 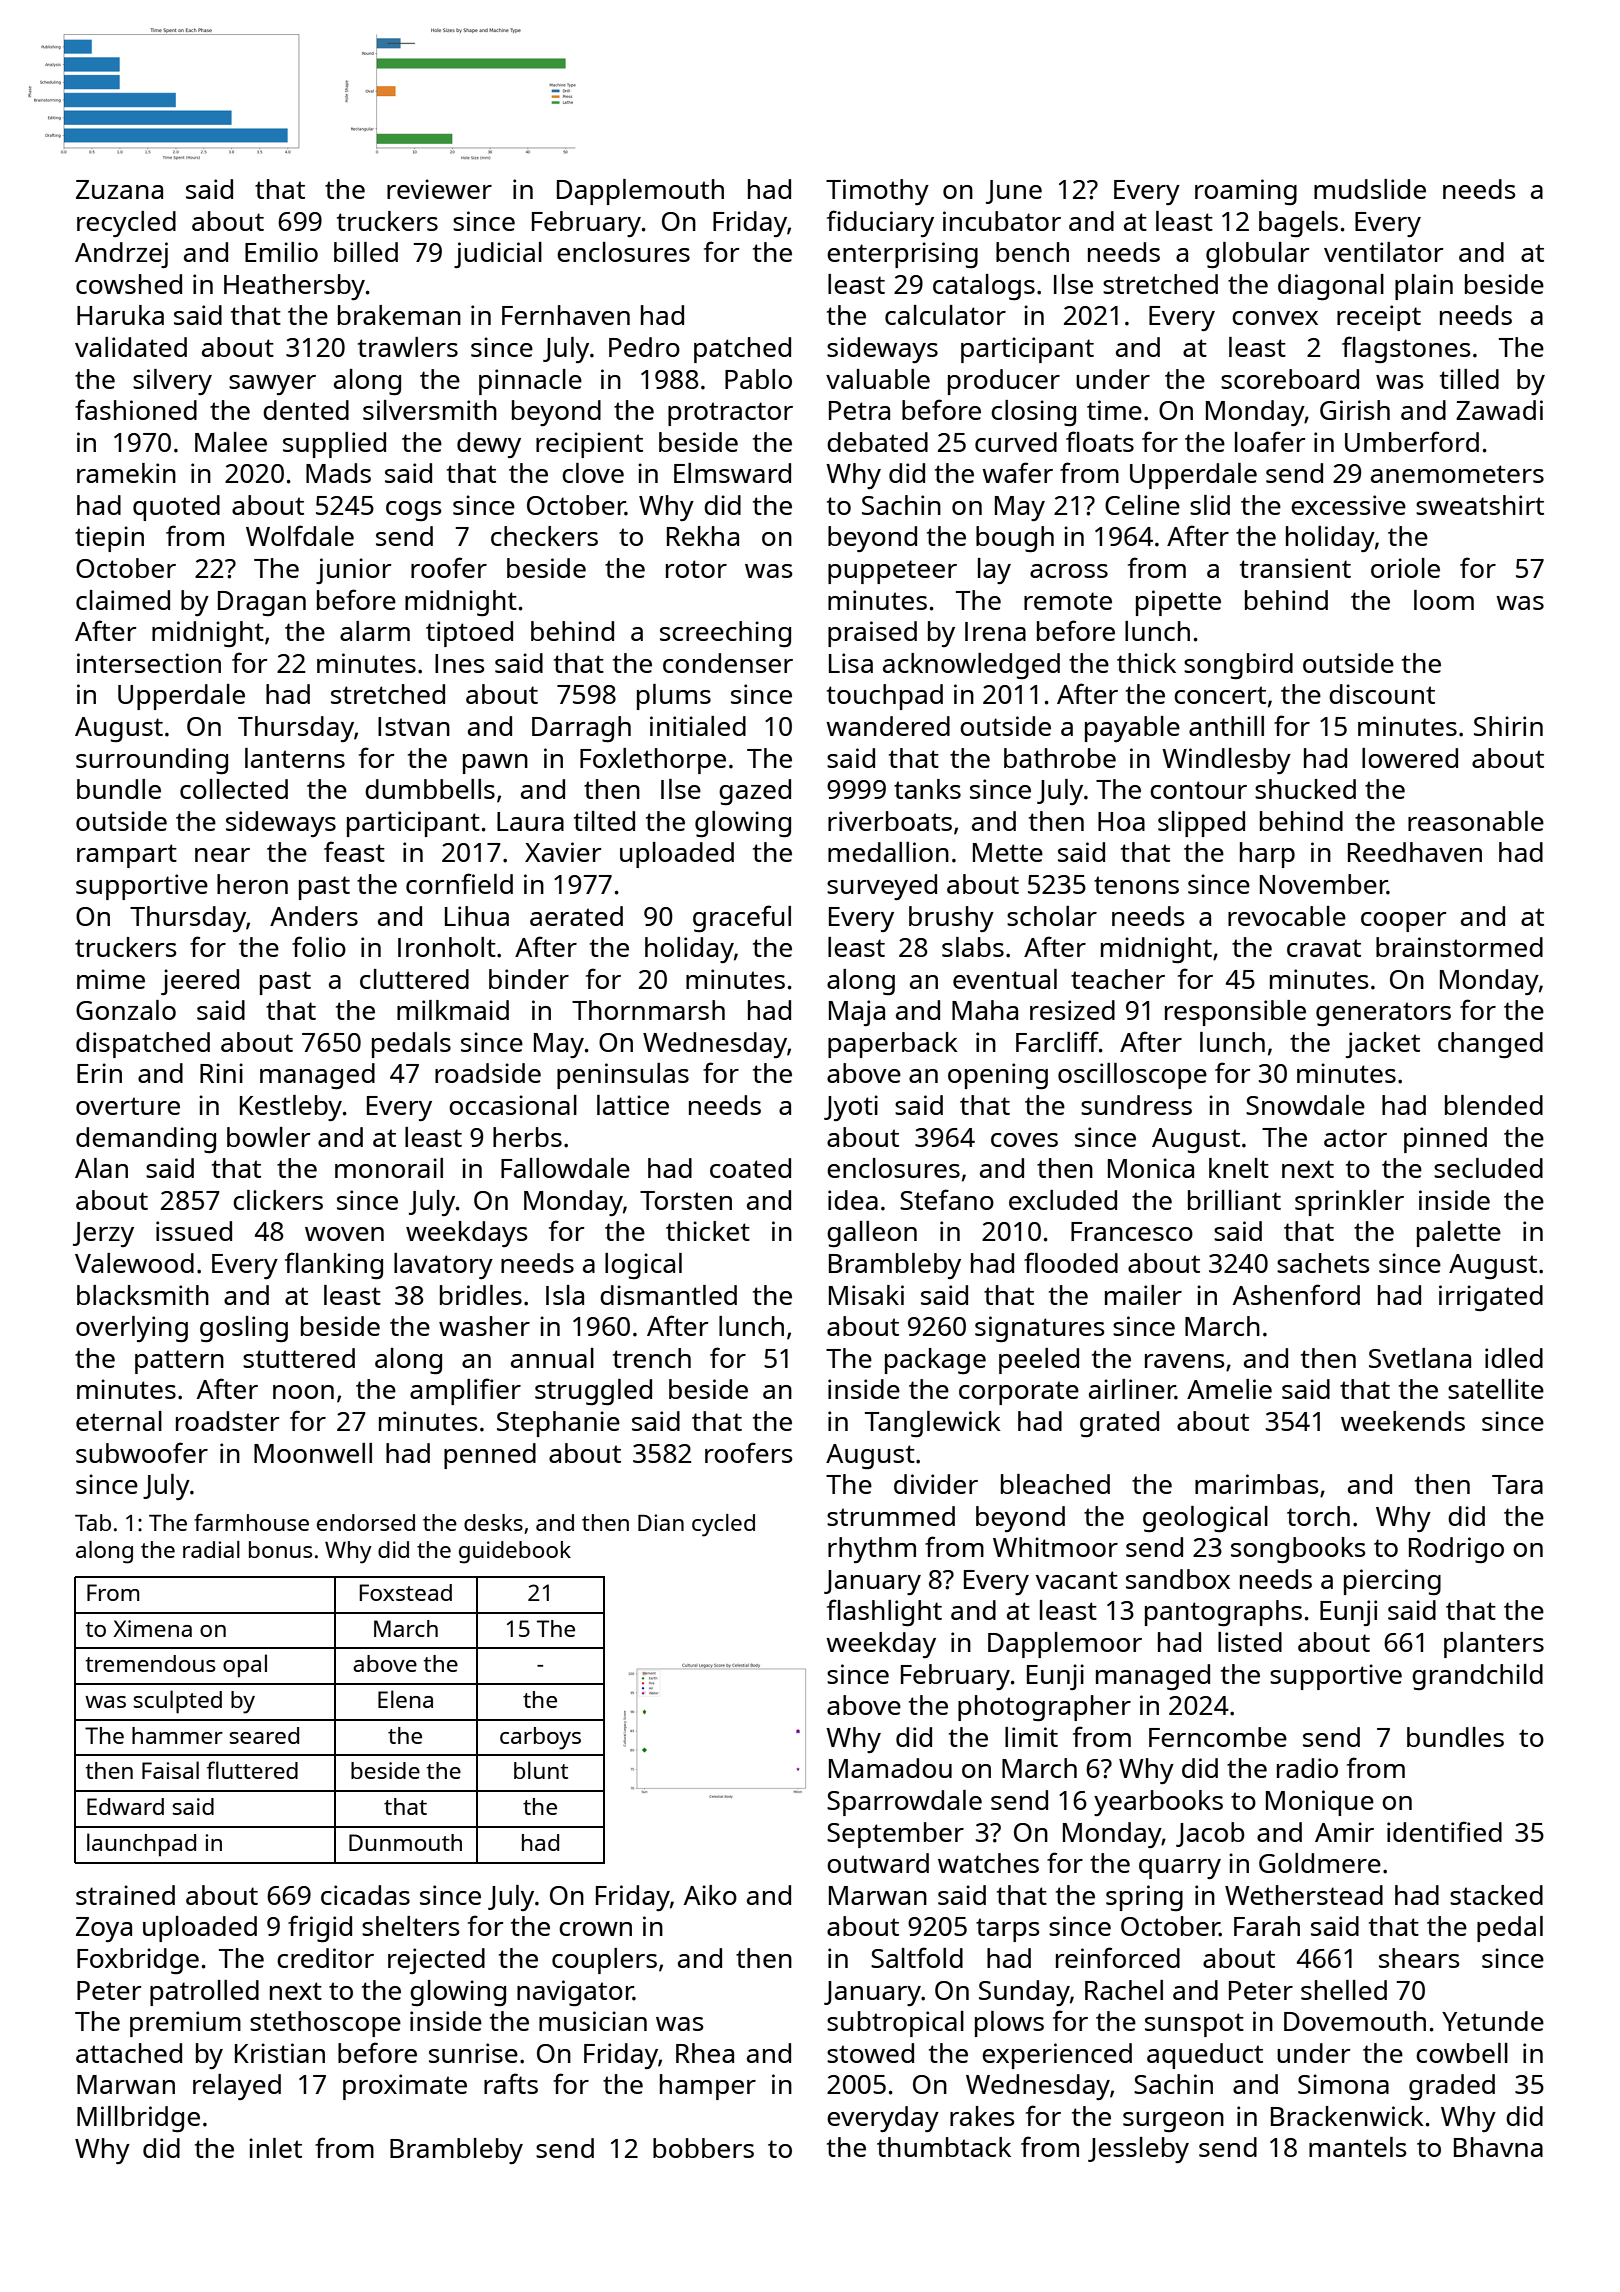 What do you see at coordinates (640, 192) in the screenshot?
I see `Dapplemouth` at bounding box center [640, 192].
